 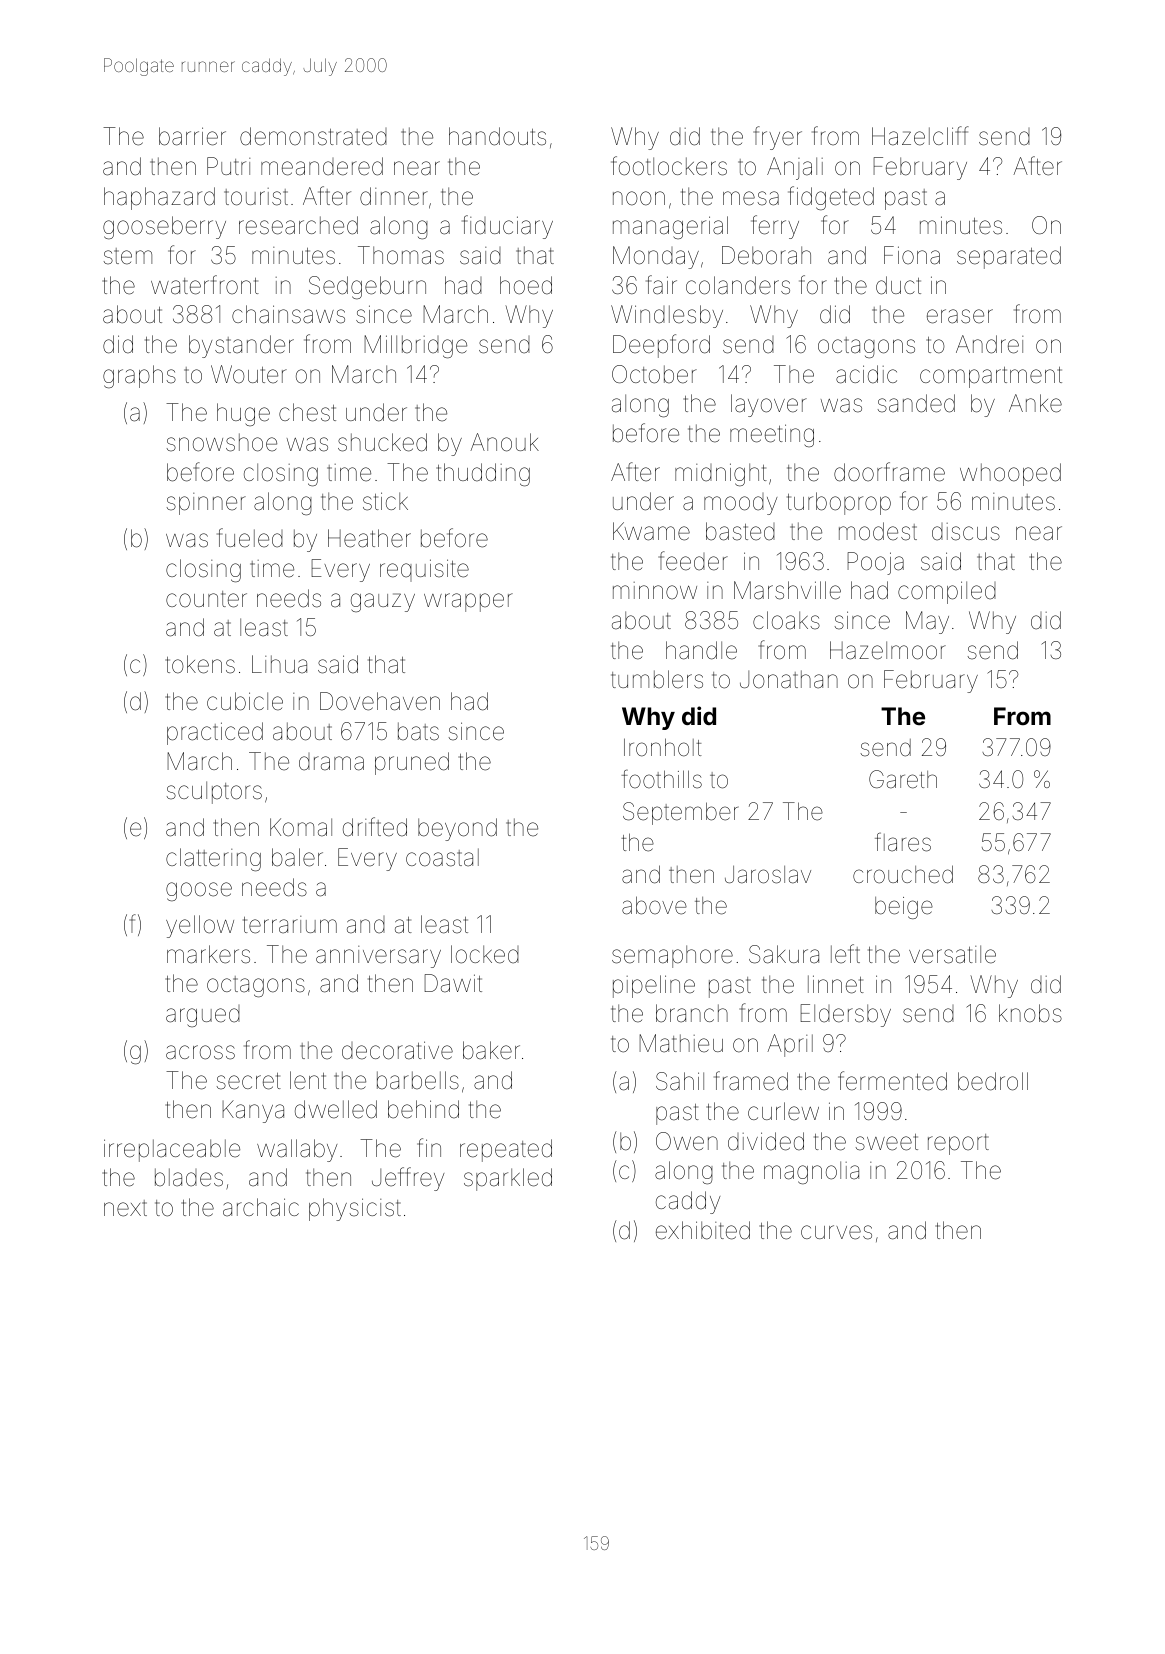 I want to click on Eldersby, so click(x=845, y=1015).
